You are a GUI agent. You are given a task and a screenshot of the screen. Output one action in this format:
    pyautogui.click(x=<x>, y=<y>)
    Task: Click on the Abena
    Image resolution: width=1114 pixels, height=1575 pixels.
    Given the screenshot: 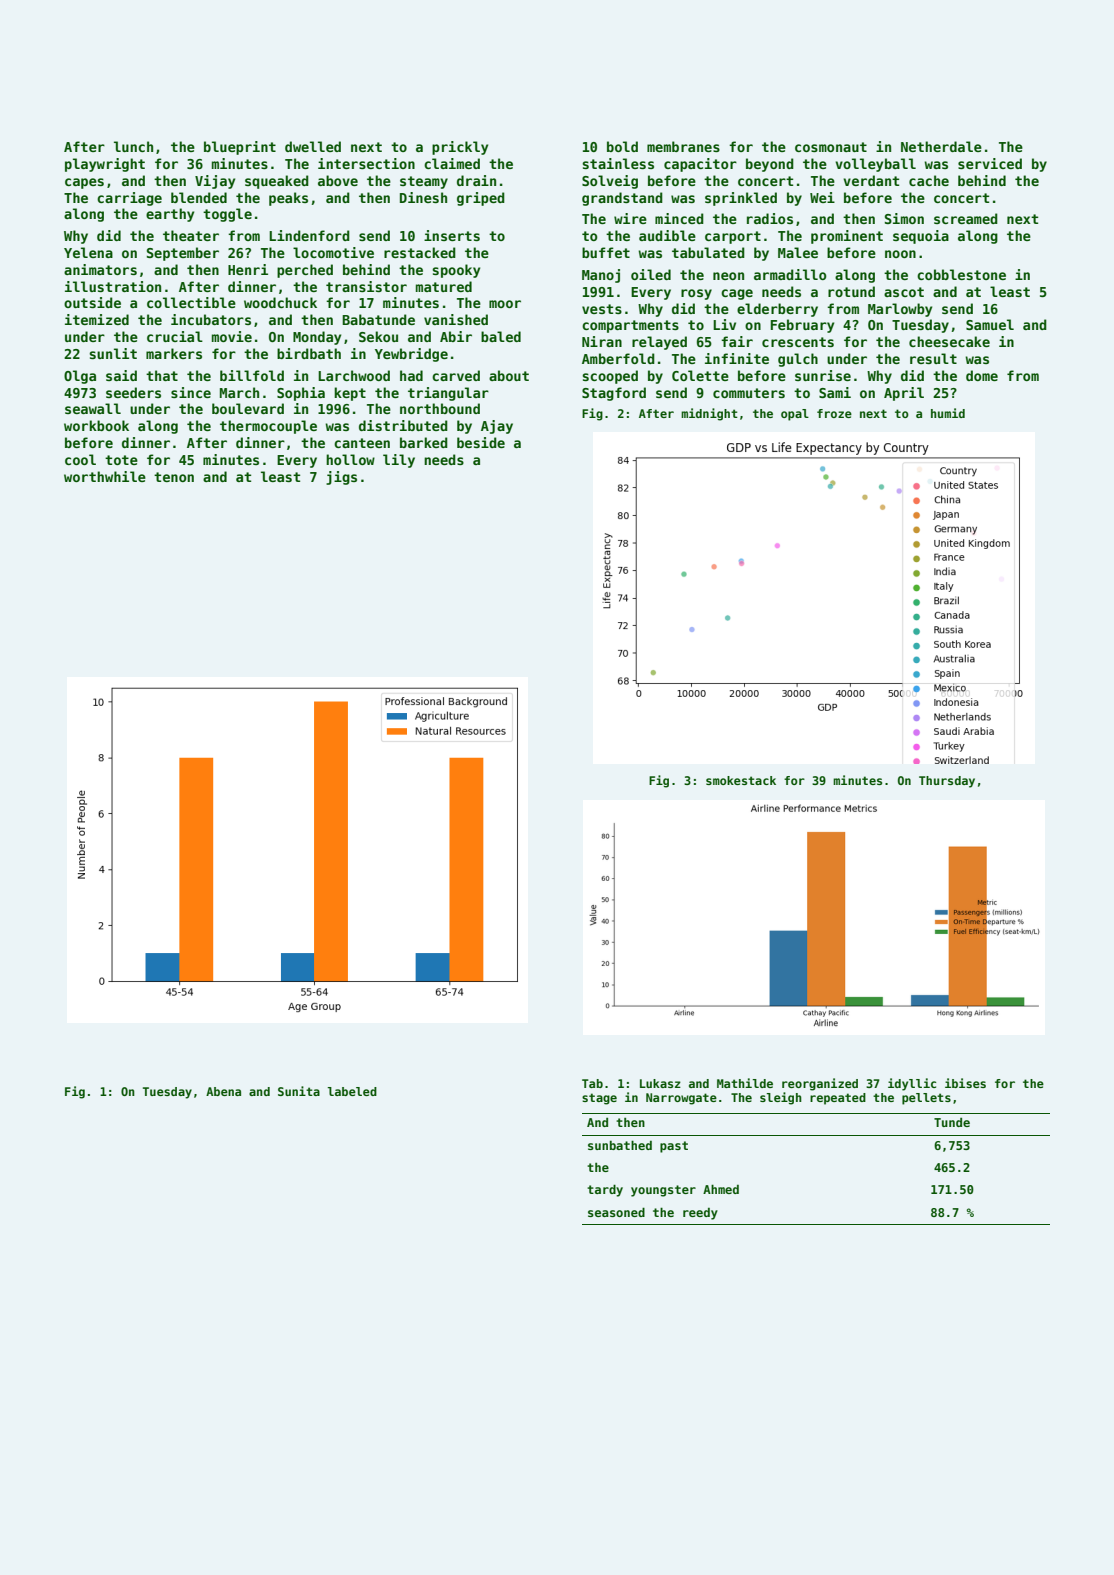 What is the action you would take?
    pyautogui.click(x=223, y=1091)
